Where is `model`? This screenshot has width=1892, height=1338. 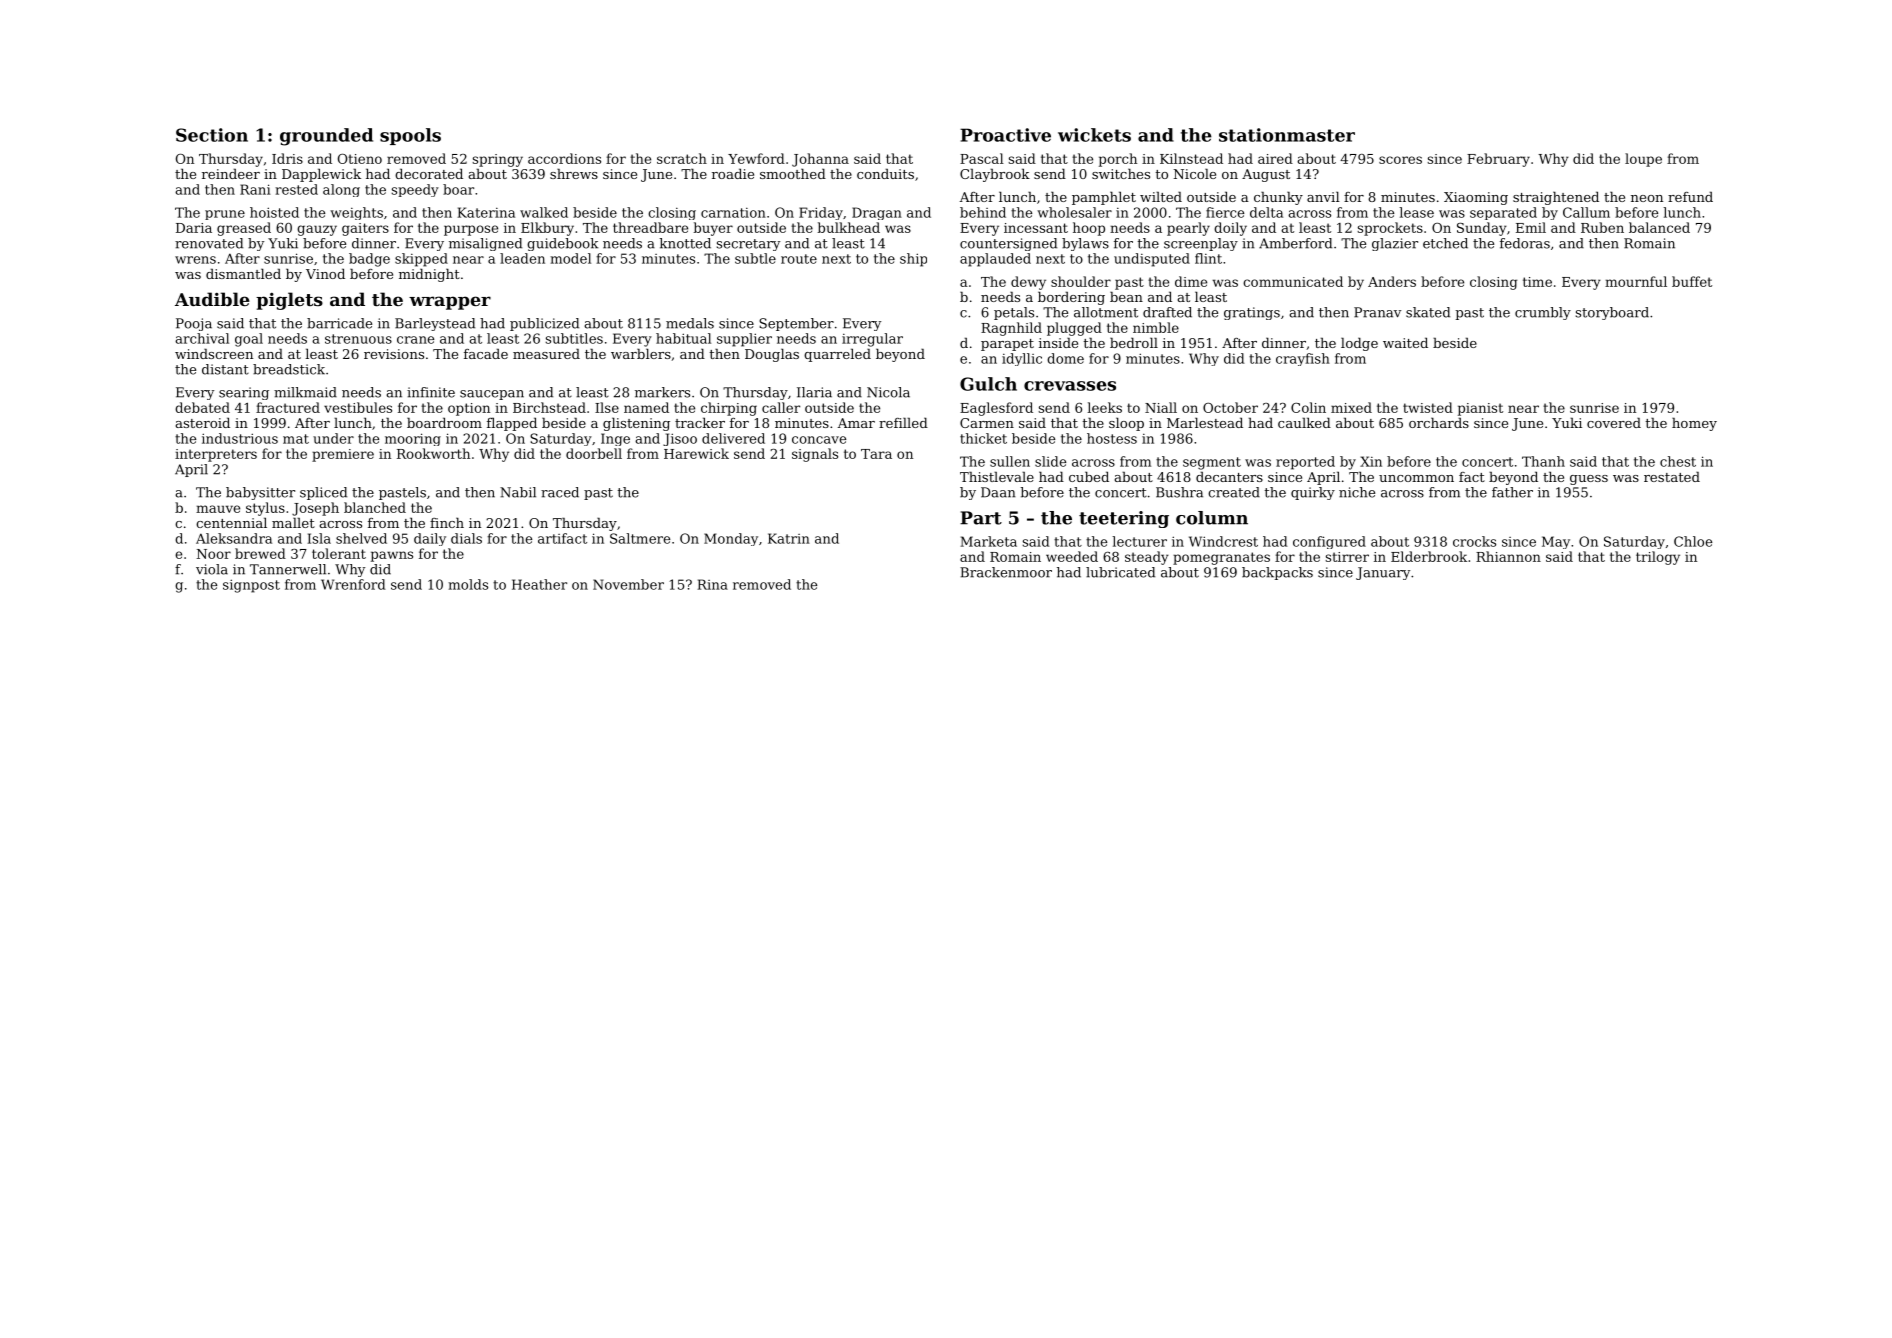
model is located at coordinates (570, 258).
